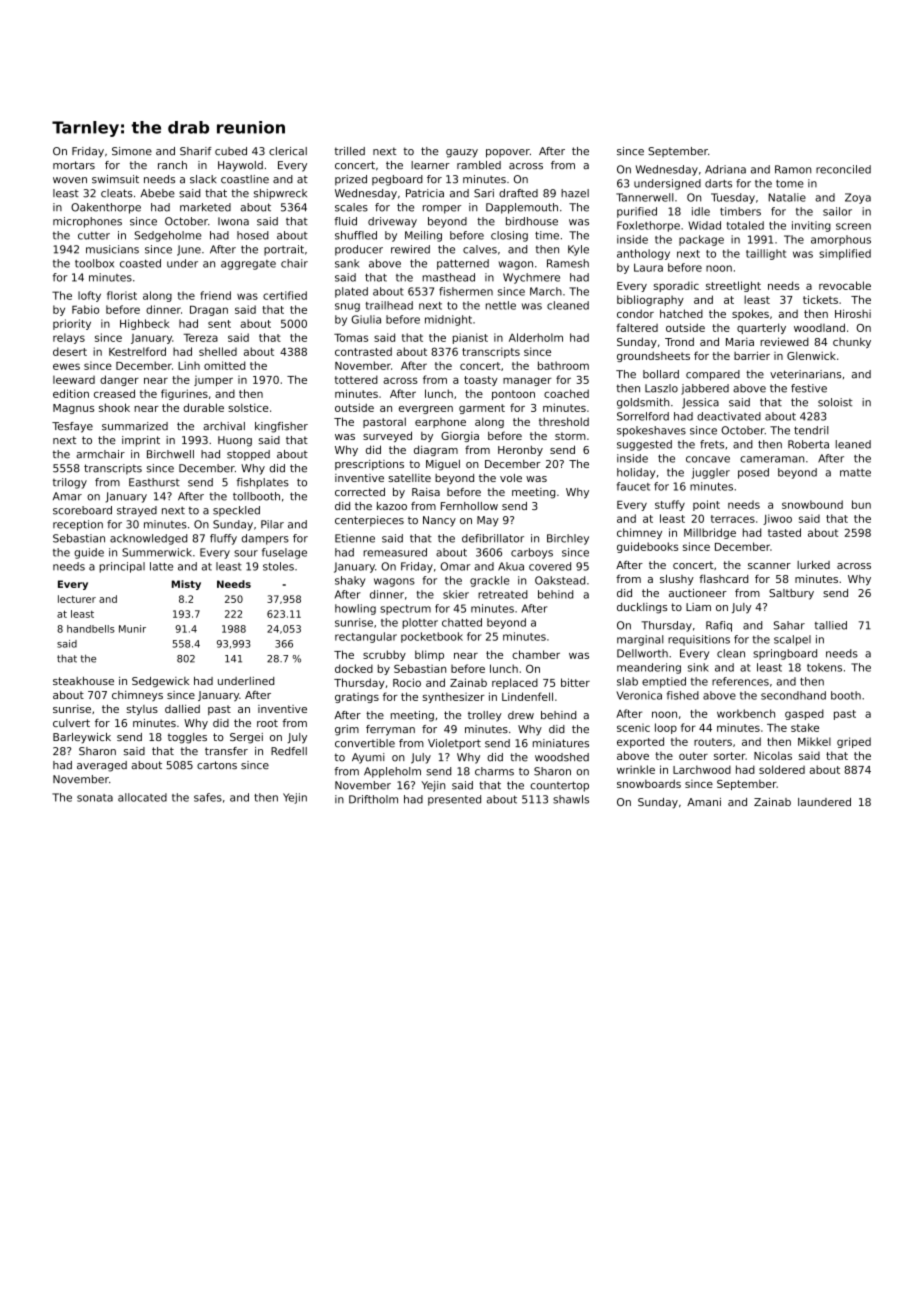 This screenshot has width=924, height=1308. What do you see at coordinates (356, 379) in the screenshot?
I see `tottered` at bounding box center [356, 379].
